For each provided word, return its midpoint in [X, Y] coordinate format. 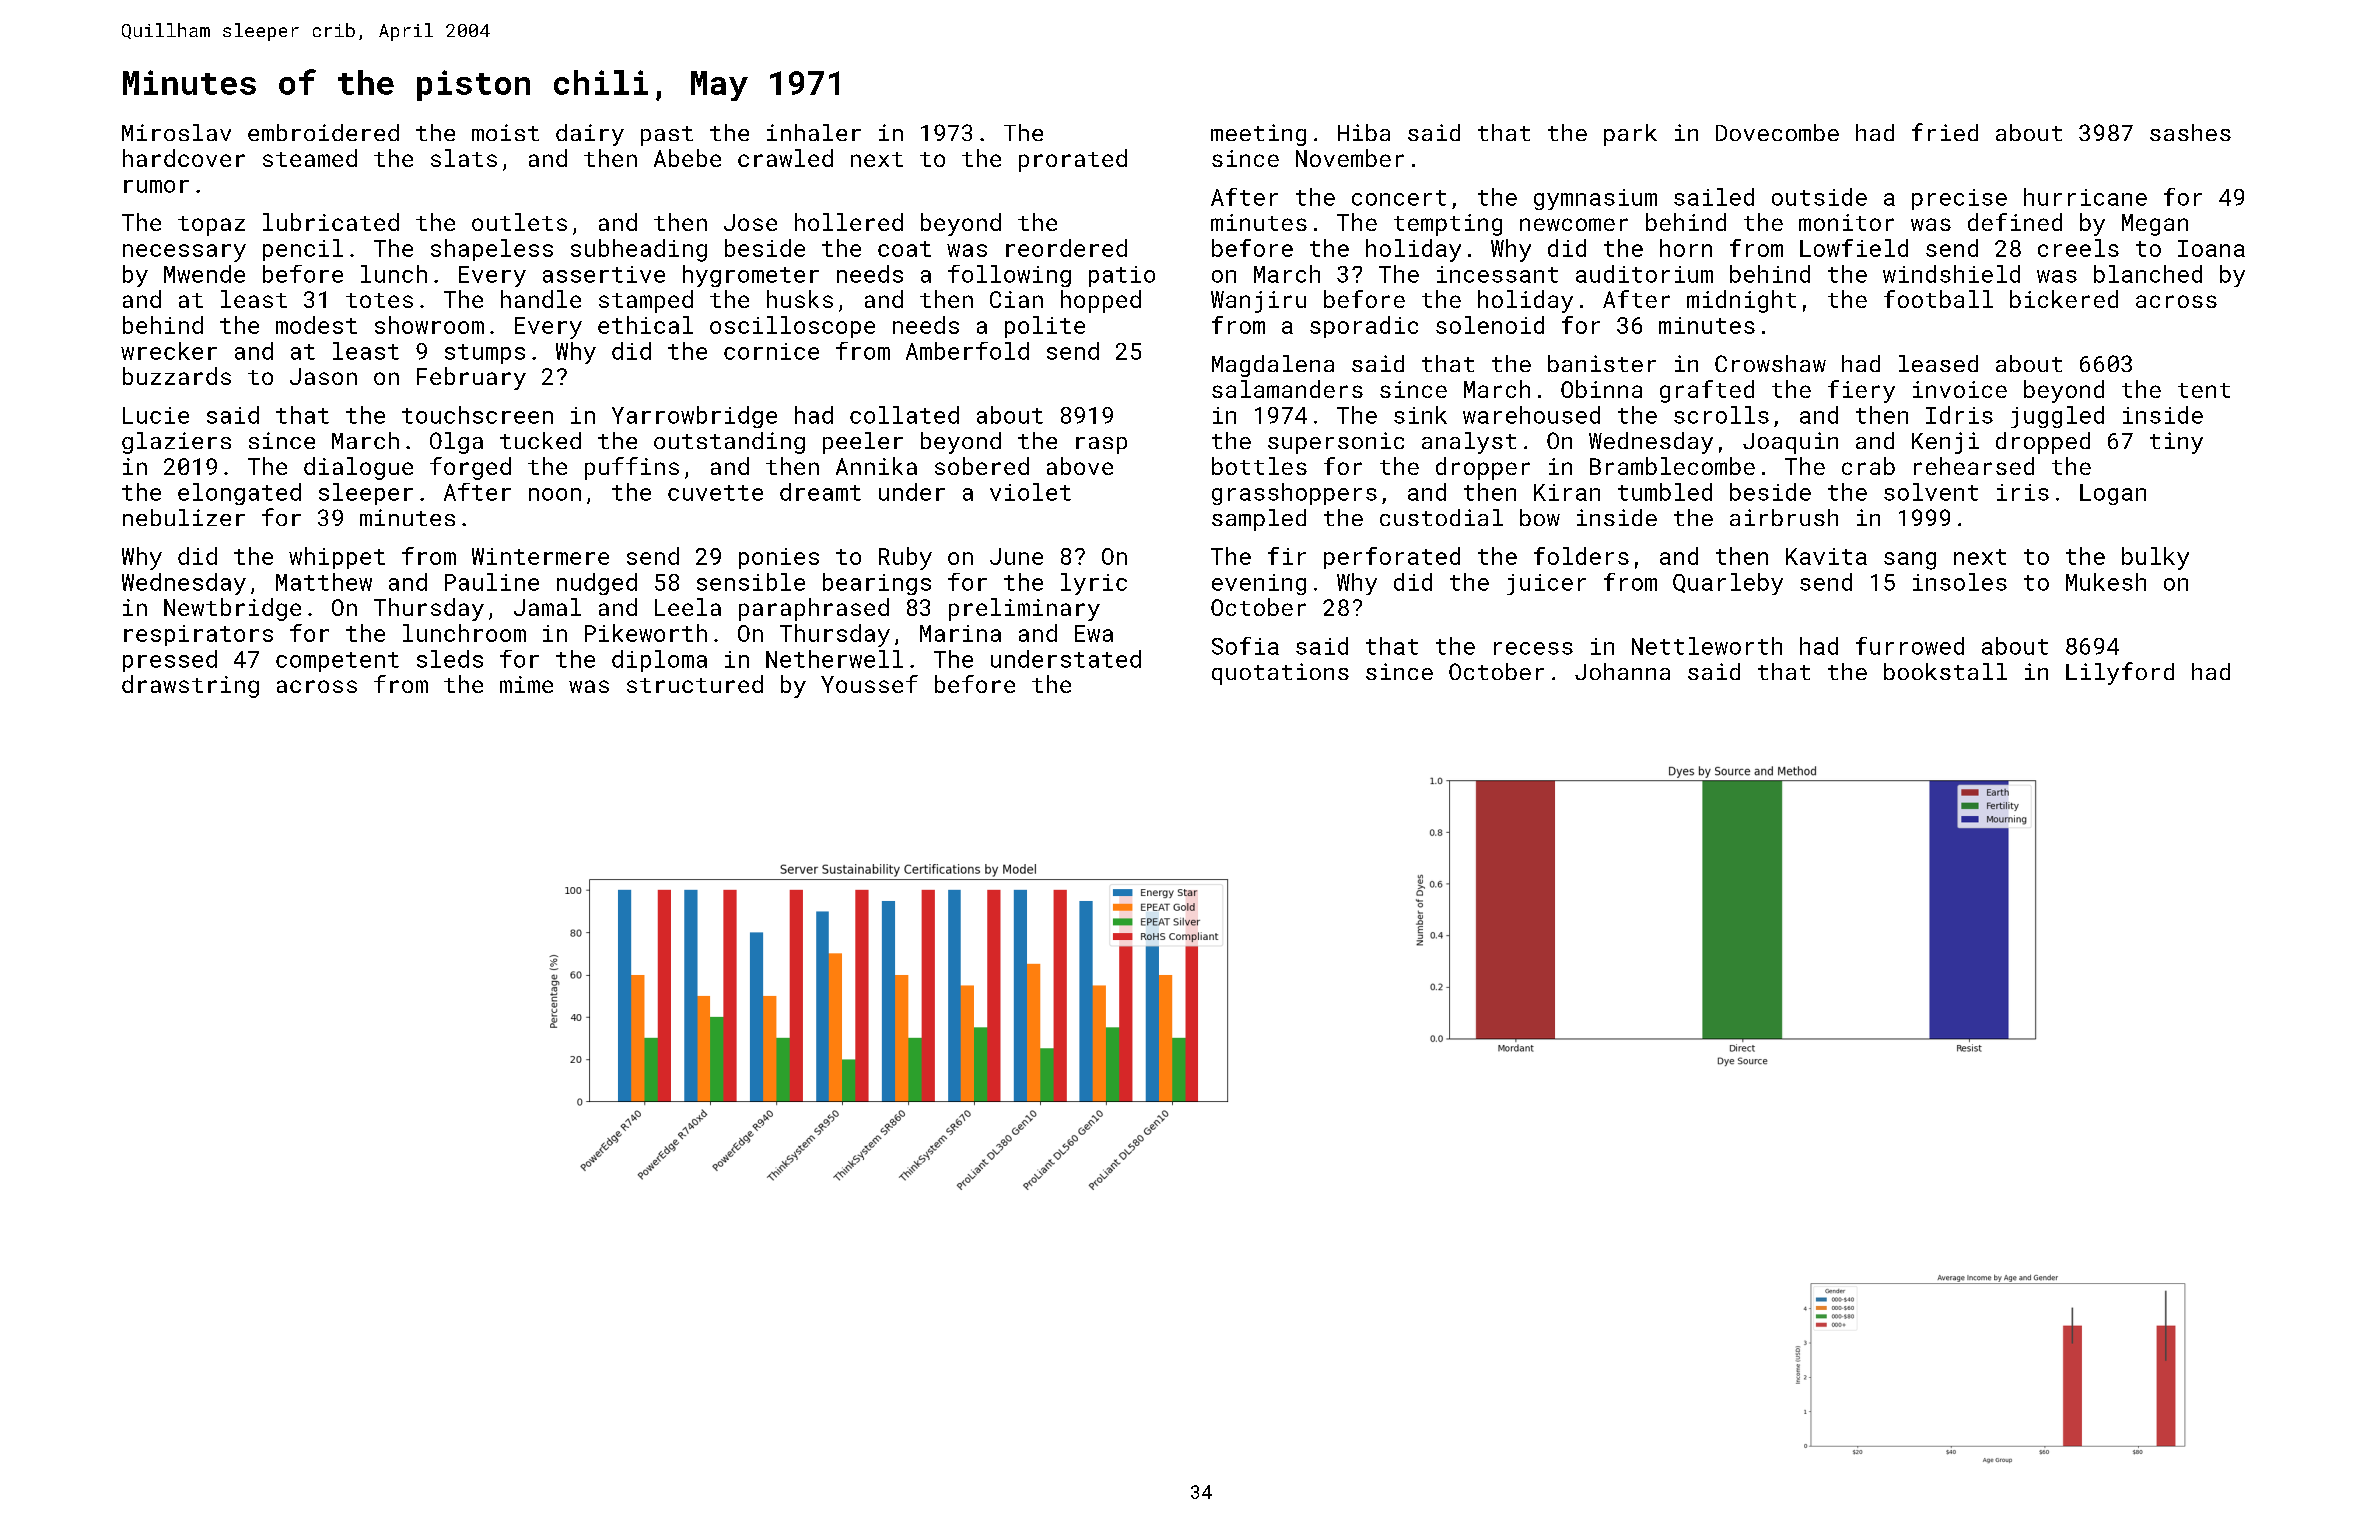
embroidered [323, 132]
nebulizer [184, 517]
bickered [2064, 299]
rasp [1101, 445]
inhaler [814, 132]
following [1009, 276]
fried [1945, 132]
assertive [604, 274]
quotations [1280, 674]
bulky [2155, 558]
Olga [456, 443]
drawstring [190, 686]
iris [2023, 492]
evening [1259, 584]
